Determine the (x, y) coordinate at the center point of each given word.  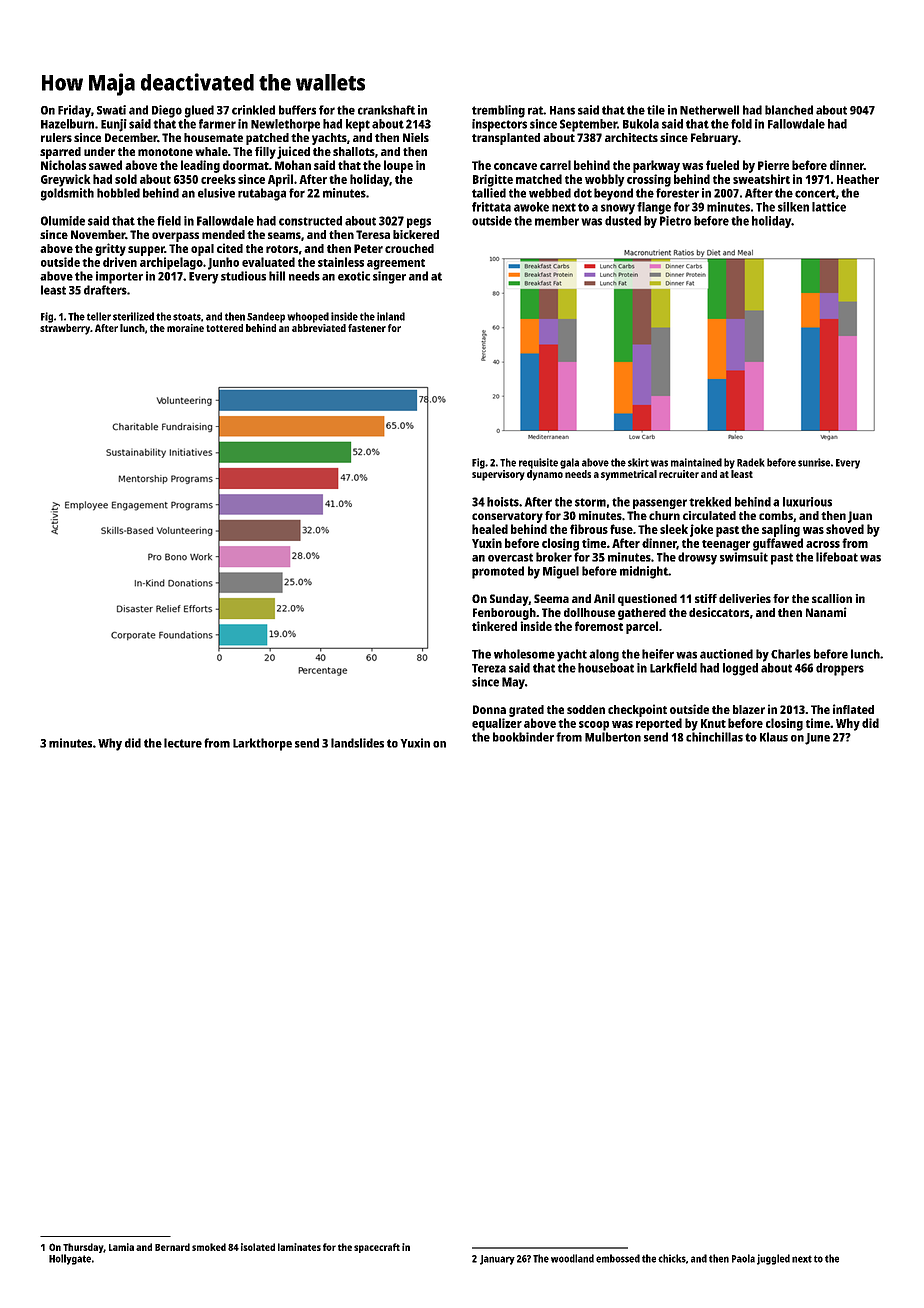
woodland (572, 1258)
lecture (183, 743)
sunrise (814, 462)
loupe (398, 166)
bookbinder (523, 737)
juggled (773, 1259)
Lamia (121, 1247)
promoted (498, 572)
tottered (224, 328)
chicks (672, 1258)
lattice (829, 207)
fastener (367, 328)
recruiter (679, 474)
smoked (209, 1247)
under (99, 151)
